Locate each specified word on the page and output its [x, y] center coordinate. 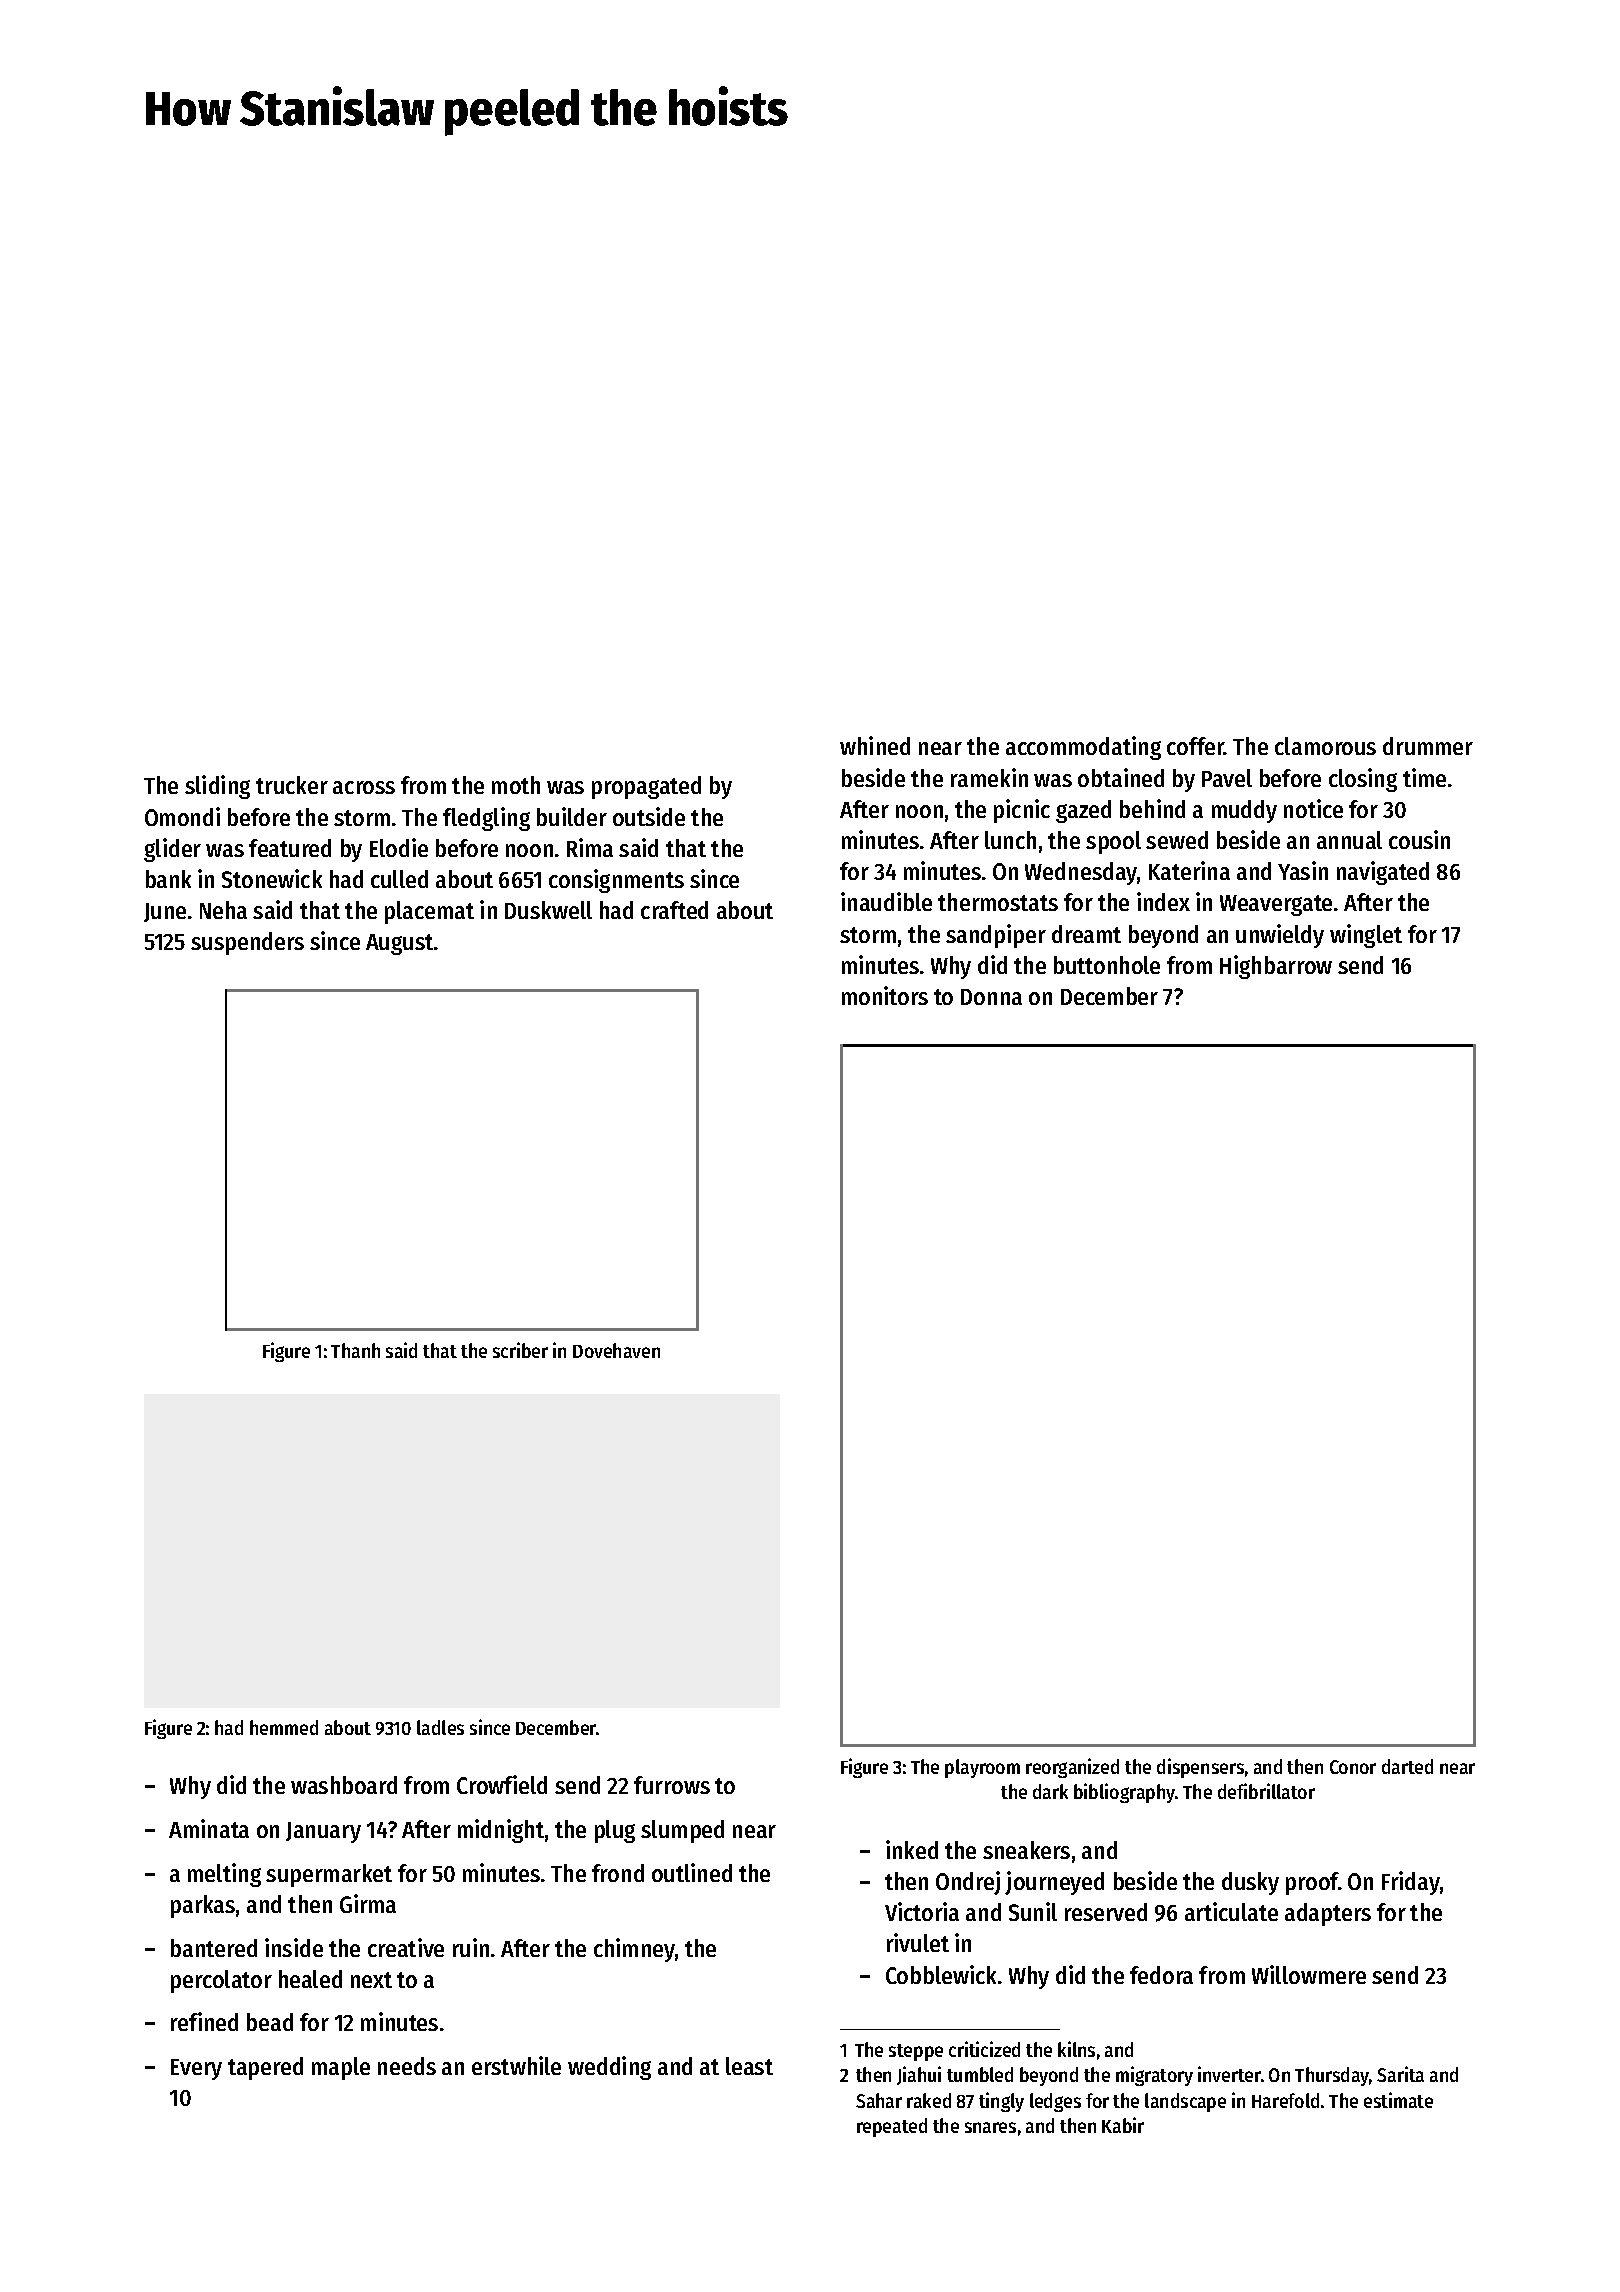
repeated [892, 2127]
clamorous [1325, 746]
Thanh [355, 1350]
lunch [1010, 840]
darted [1407, 1766]
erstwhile [516, 2065]
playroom [982, 1768]
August [399, 944]
